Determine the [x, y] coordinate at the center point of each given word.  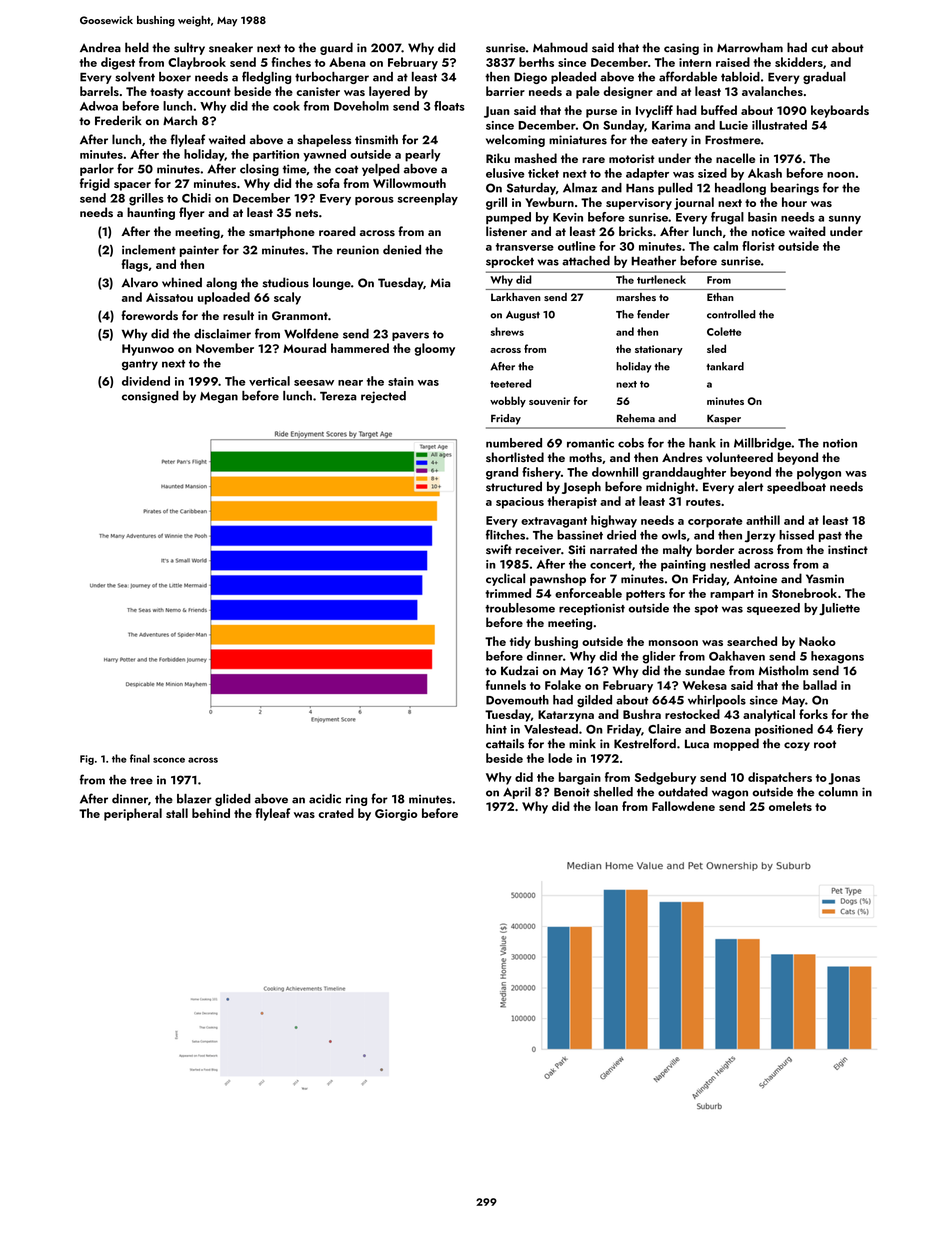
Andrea [100, 47]
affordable [688, 76]
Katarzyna [566, 716]
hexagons [837, 657]
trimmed [508, 593]
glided [233, 800]
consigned [150, 397]
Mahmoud [560, 47]
